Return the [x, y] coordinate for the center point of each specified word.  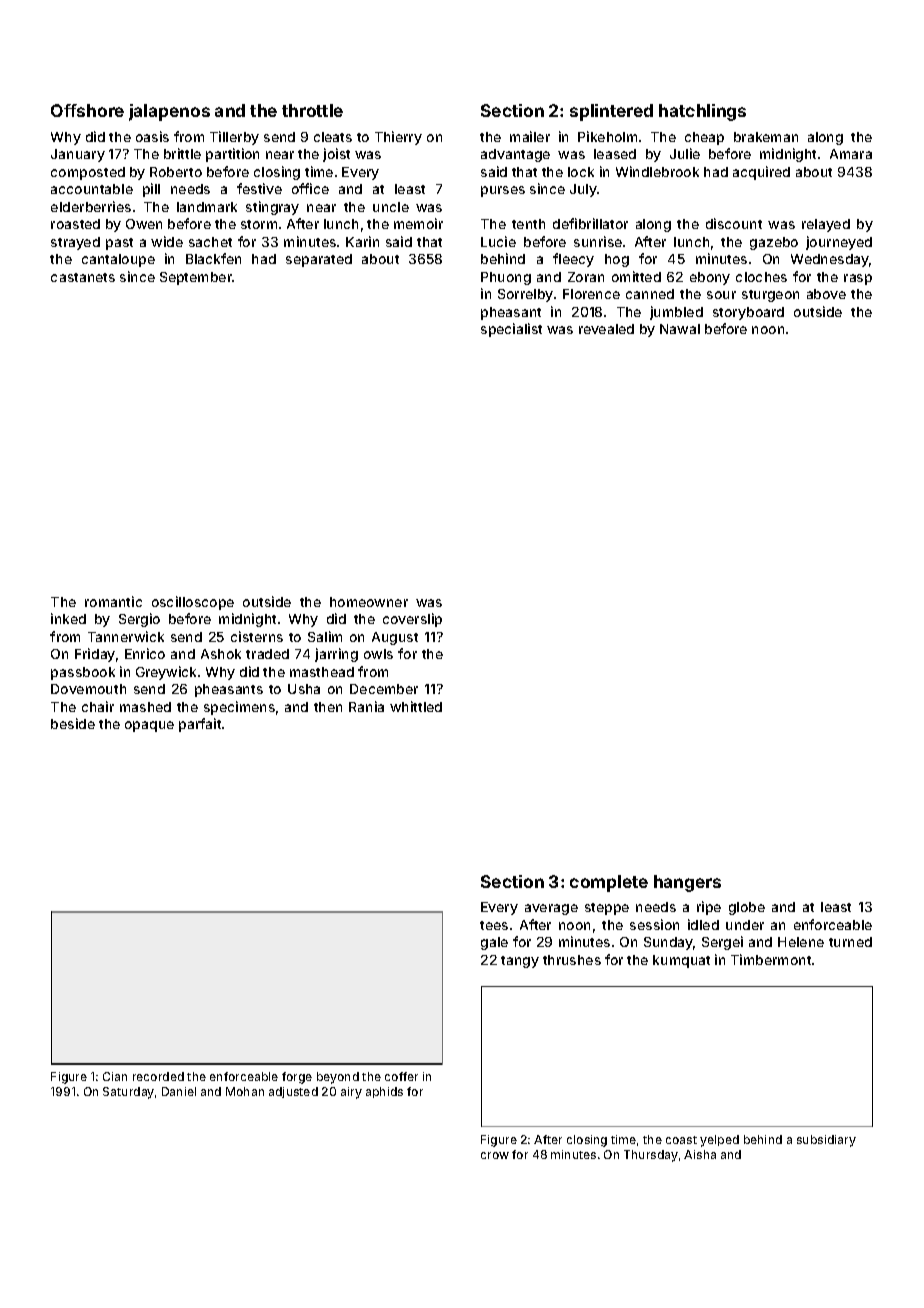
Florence [591, 294]
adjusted [293, 1092]
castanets [83, 277]
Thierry [398, 138]
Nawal [680, 329]
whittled [416, 706]
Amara [851, 154]
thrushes [572, 960]
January [78, 155]
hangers [687, 883]
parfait [200, 725]
